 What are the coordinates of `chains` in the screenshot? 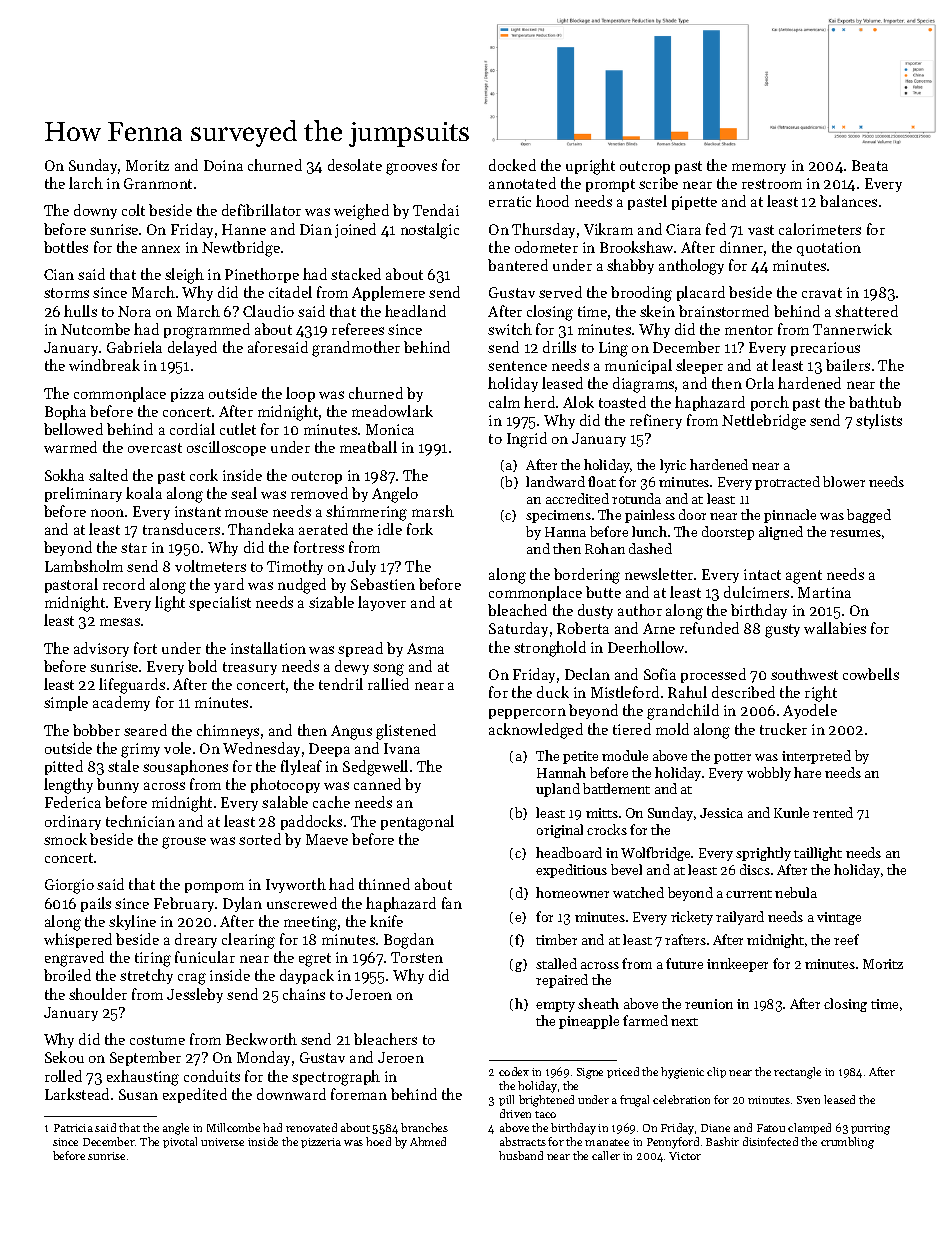 It's located at (304, 994).
